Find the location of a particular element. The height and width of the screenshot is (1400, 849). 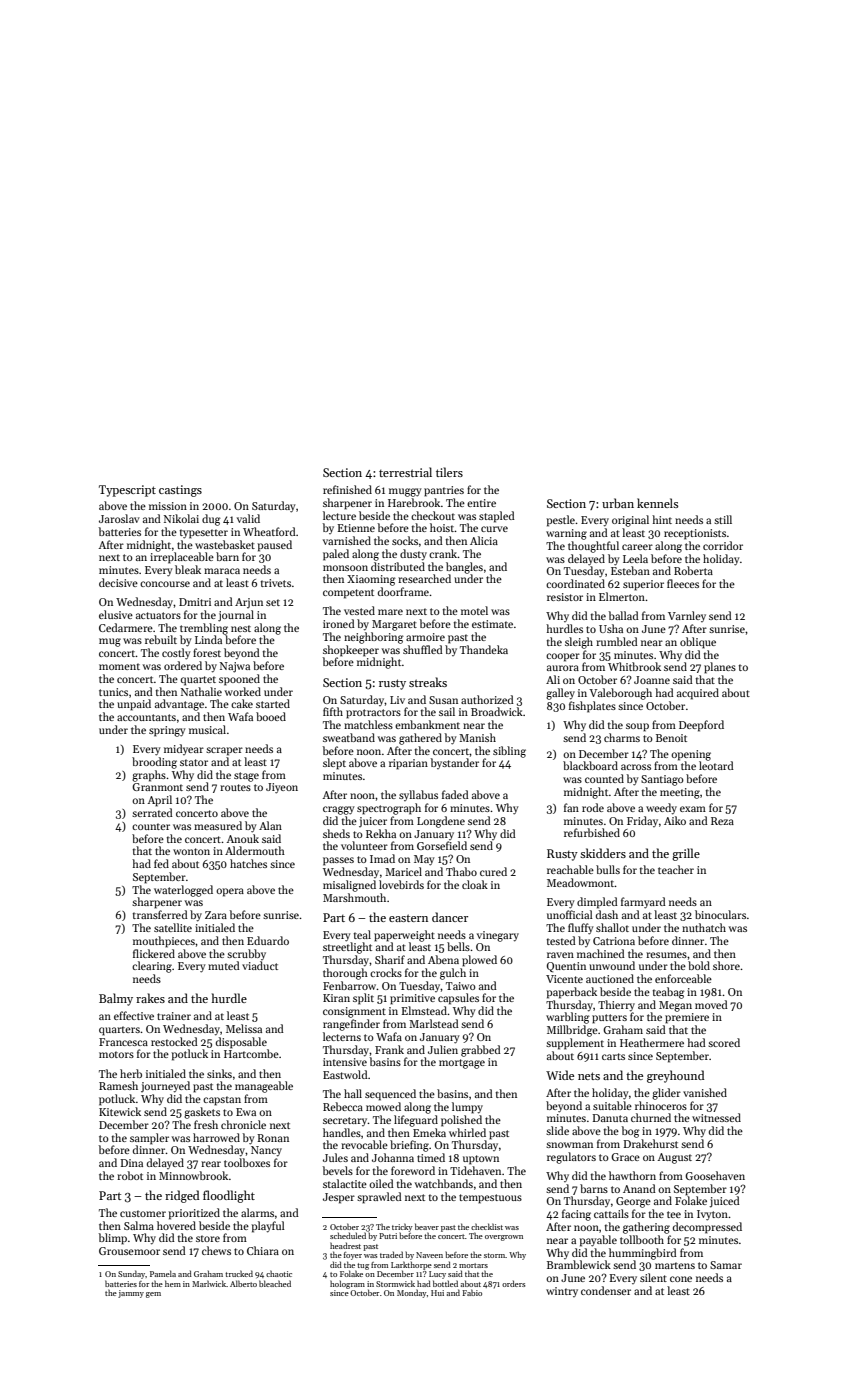

kennels is located at coordinates (657, 503).
